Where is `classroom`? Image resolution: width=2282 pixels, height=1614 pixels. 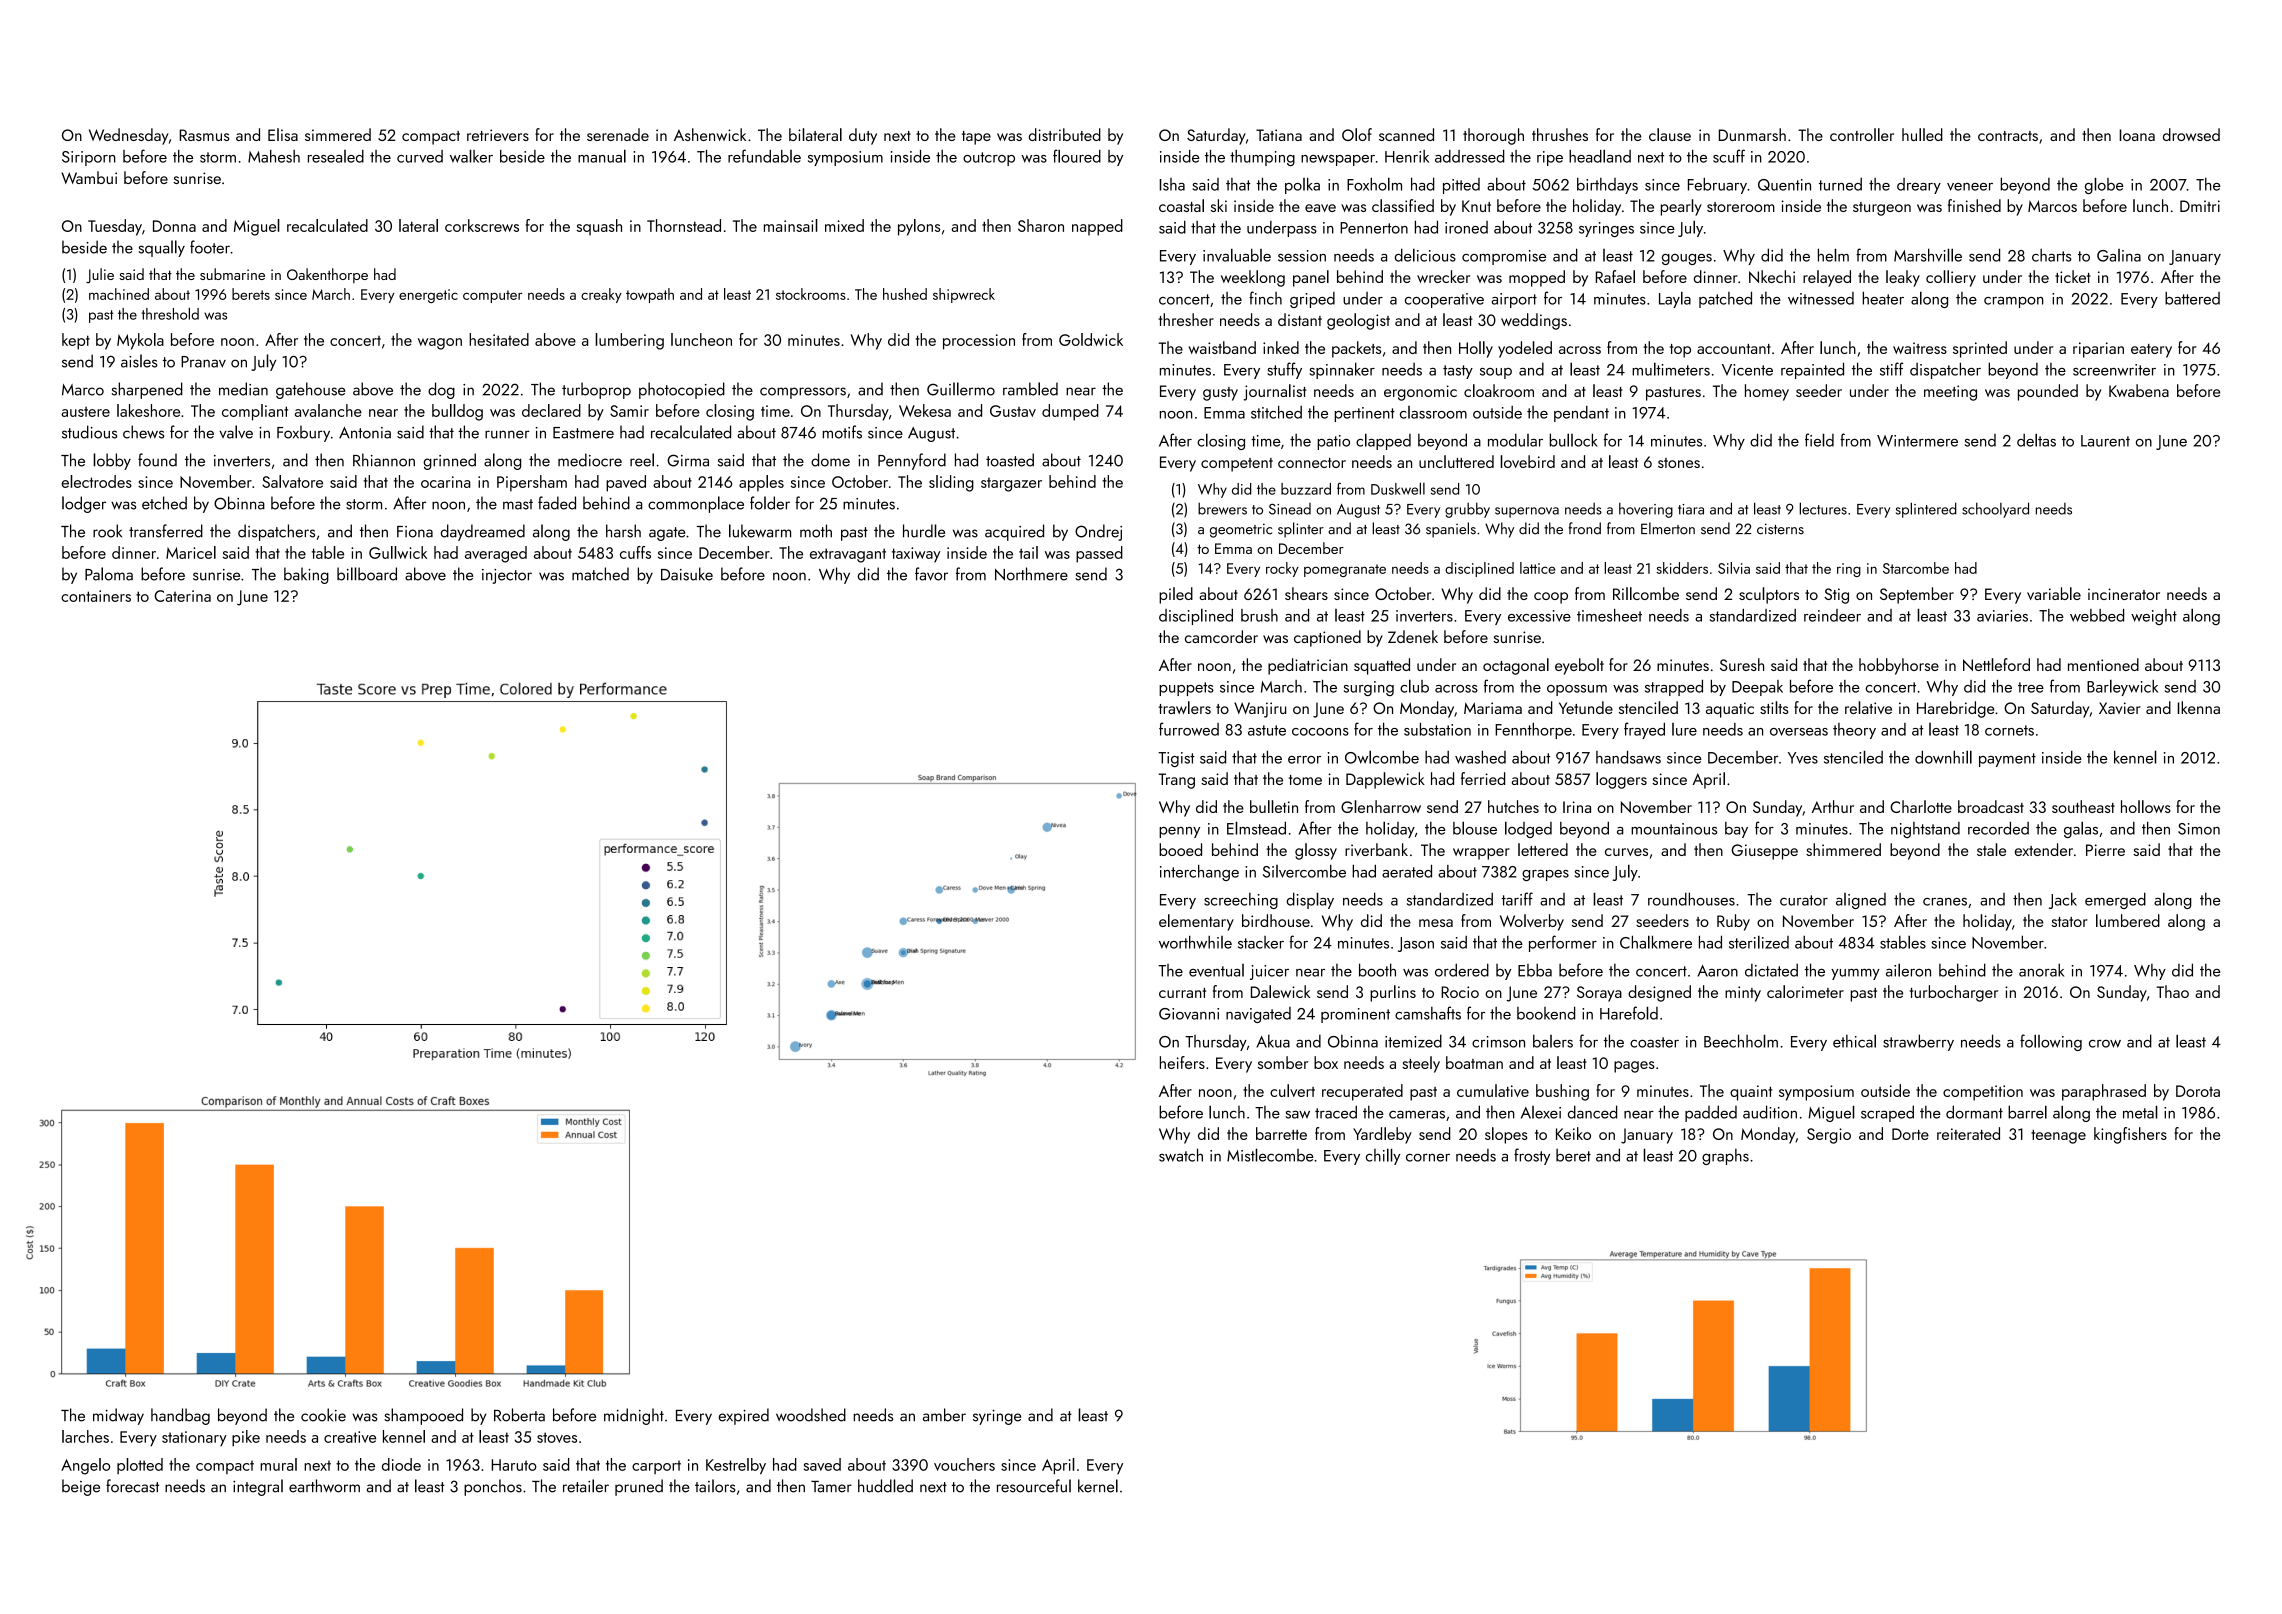 classroom is located at coordinates (1433, 412).
